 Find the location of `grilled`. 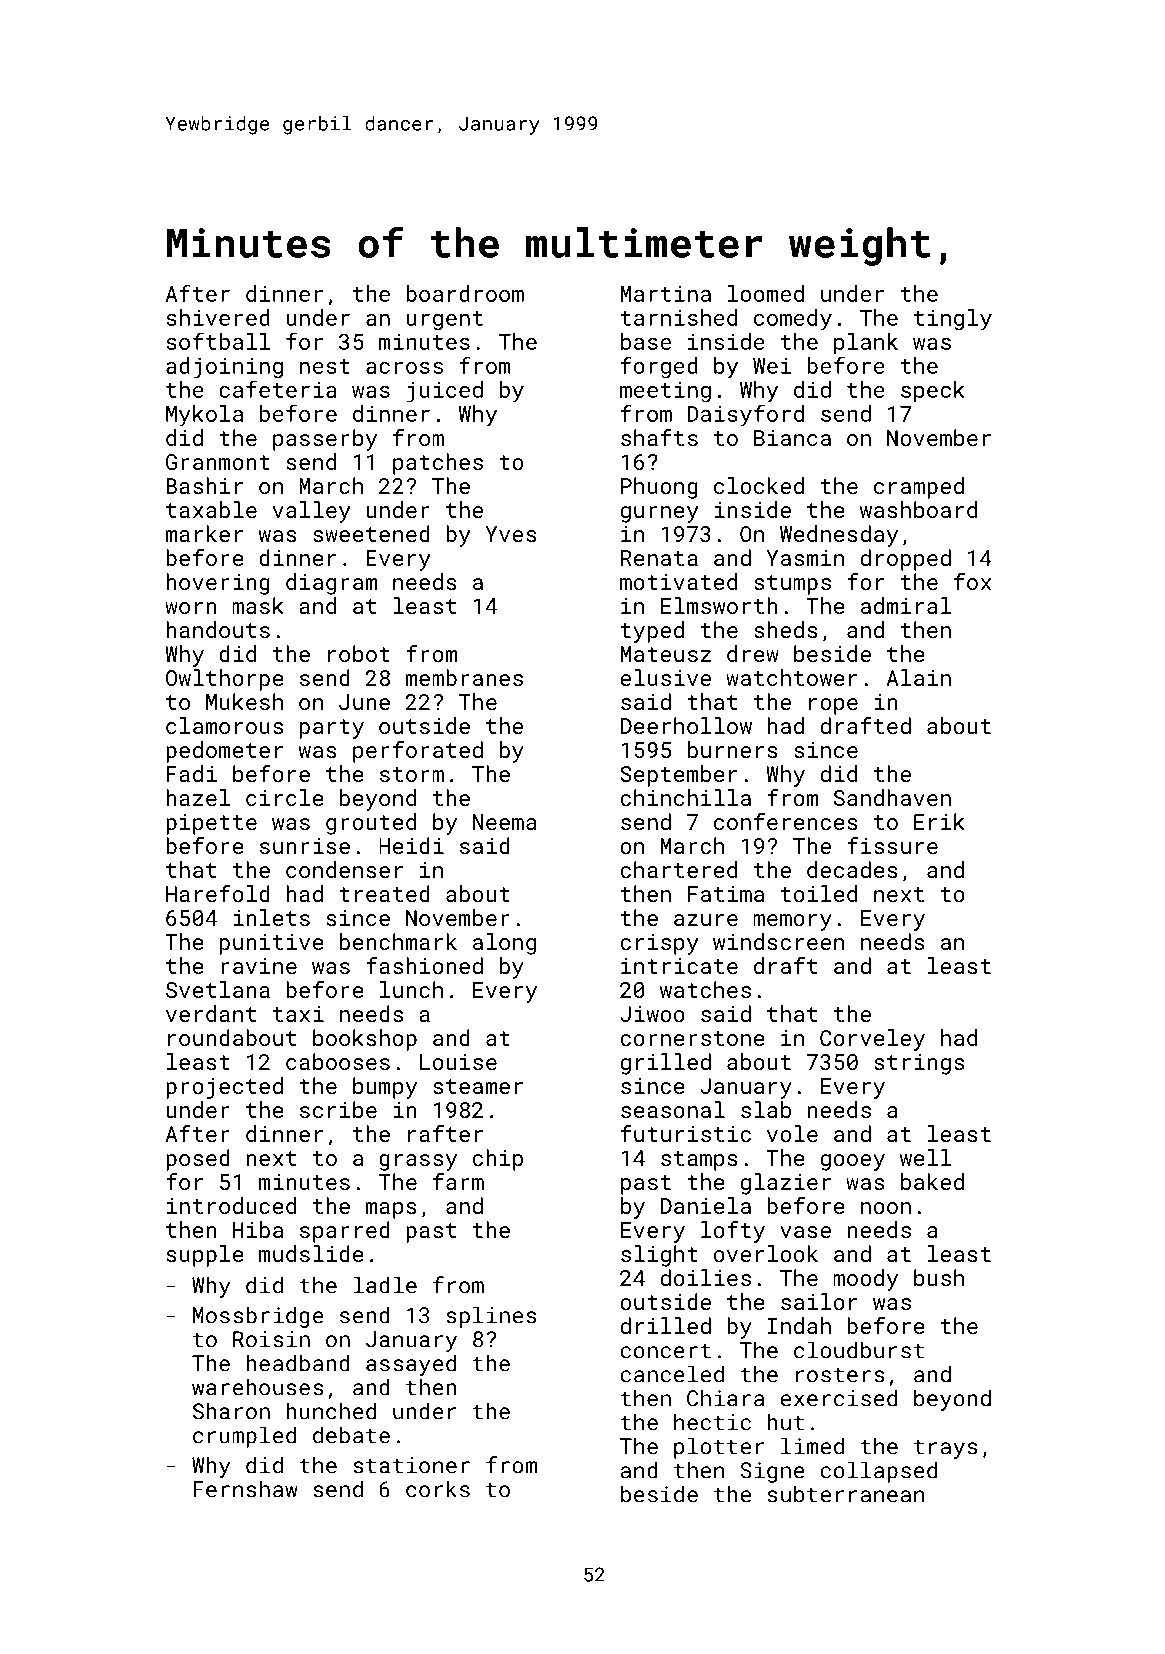

grilled is located at coordinates (666, 1064).
